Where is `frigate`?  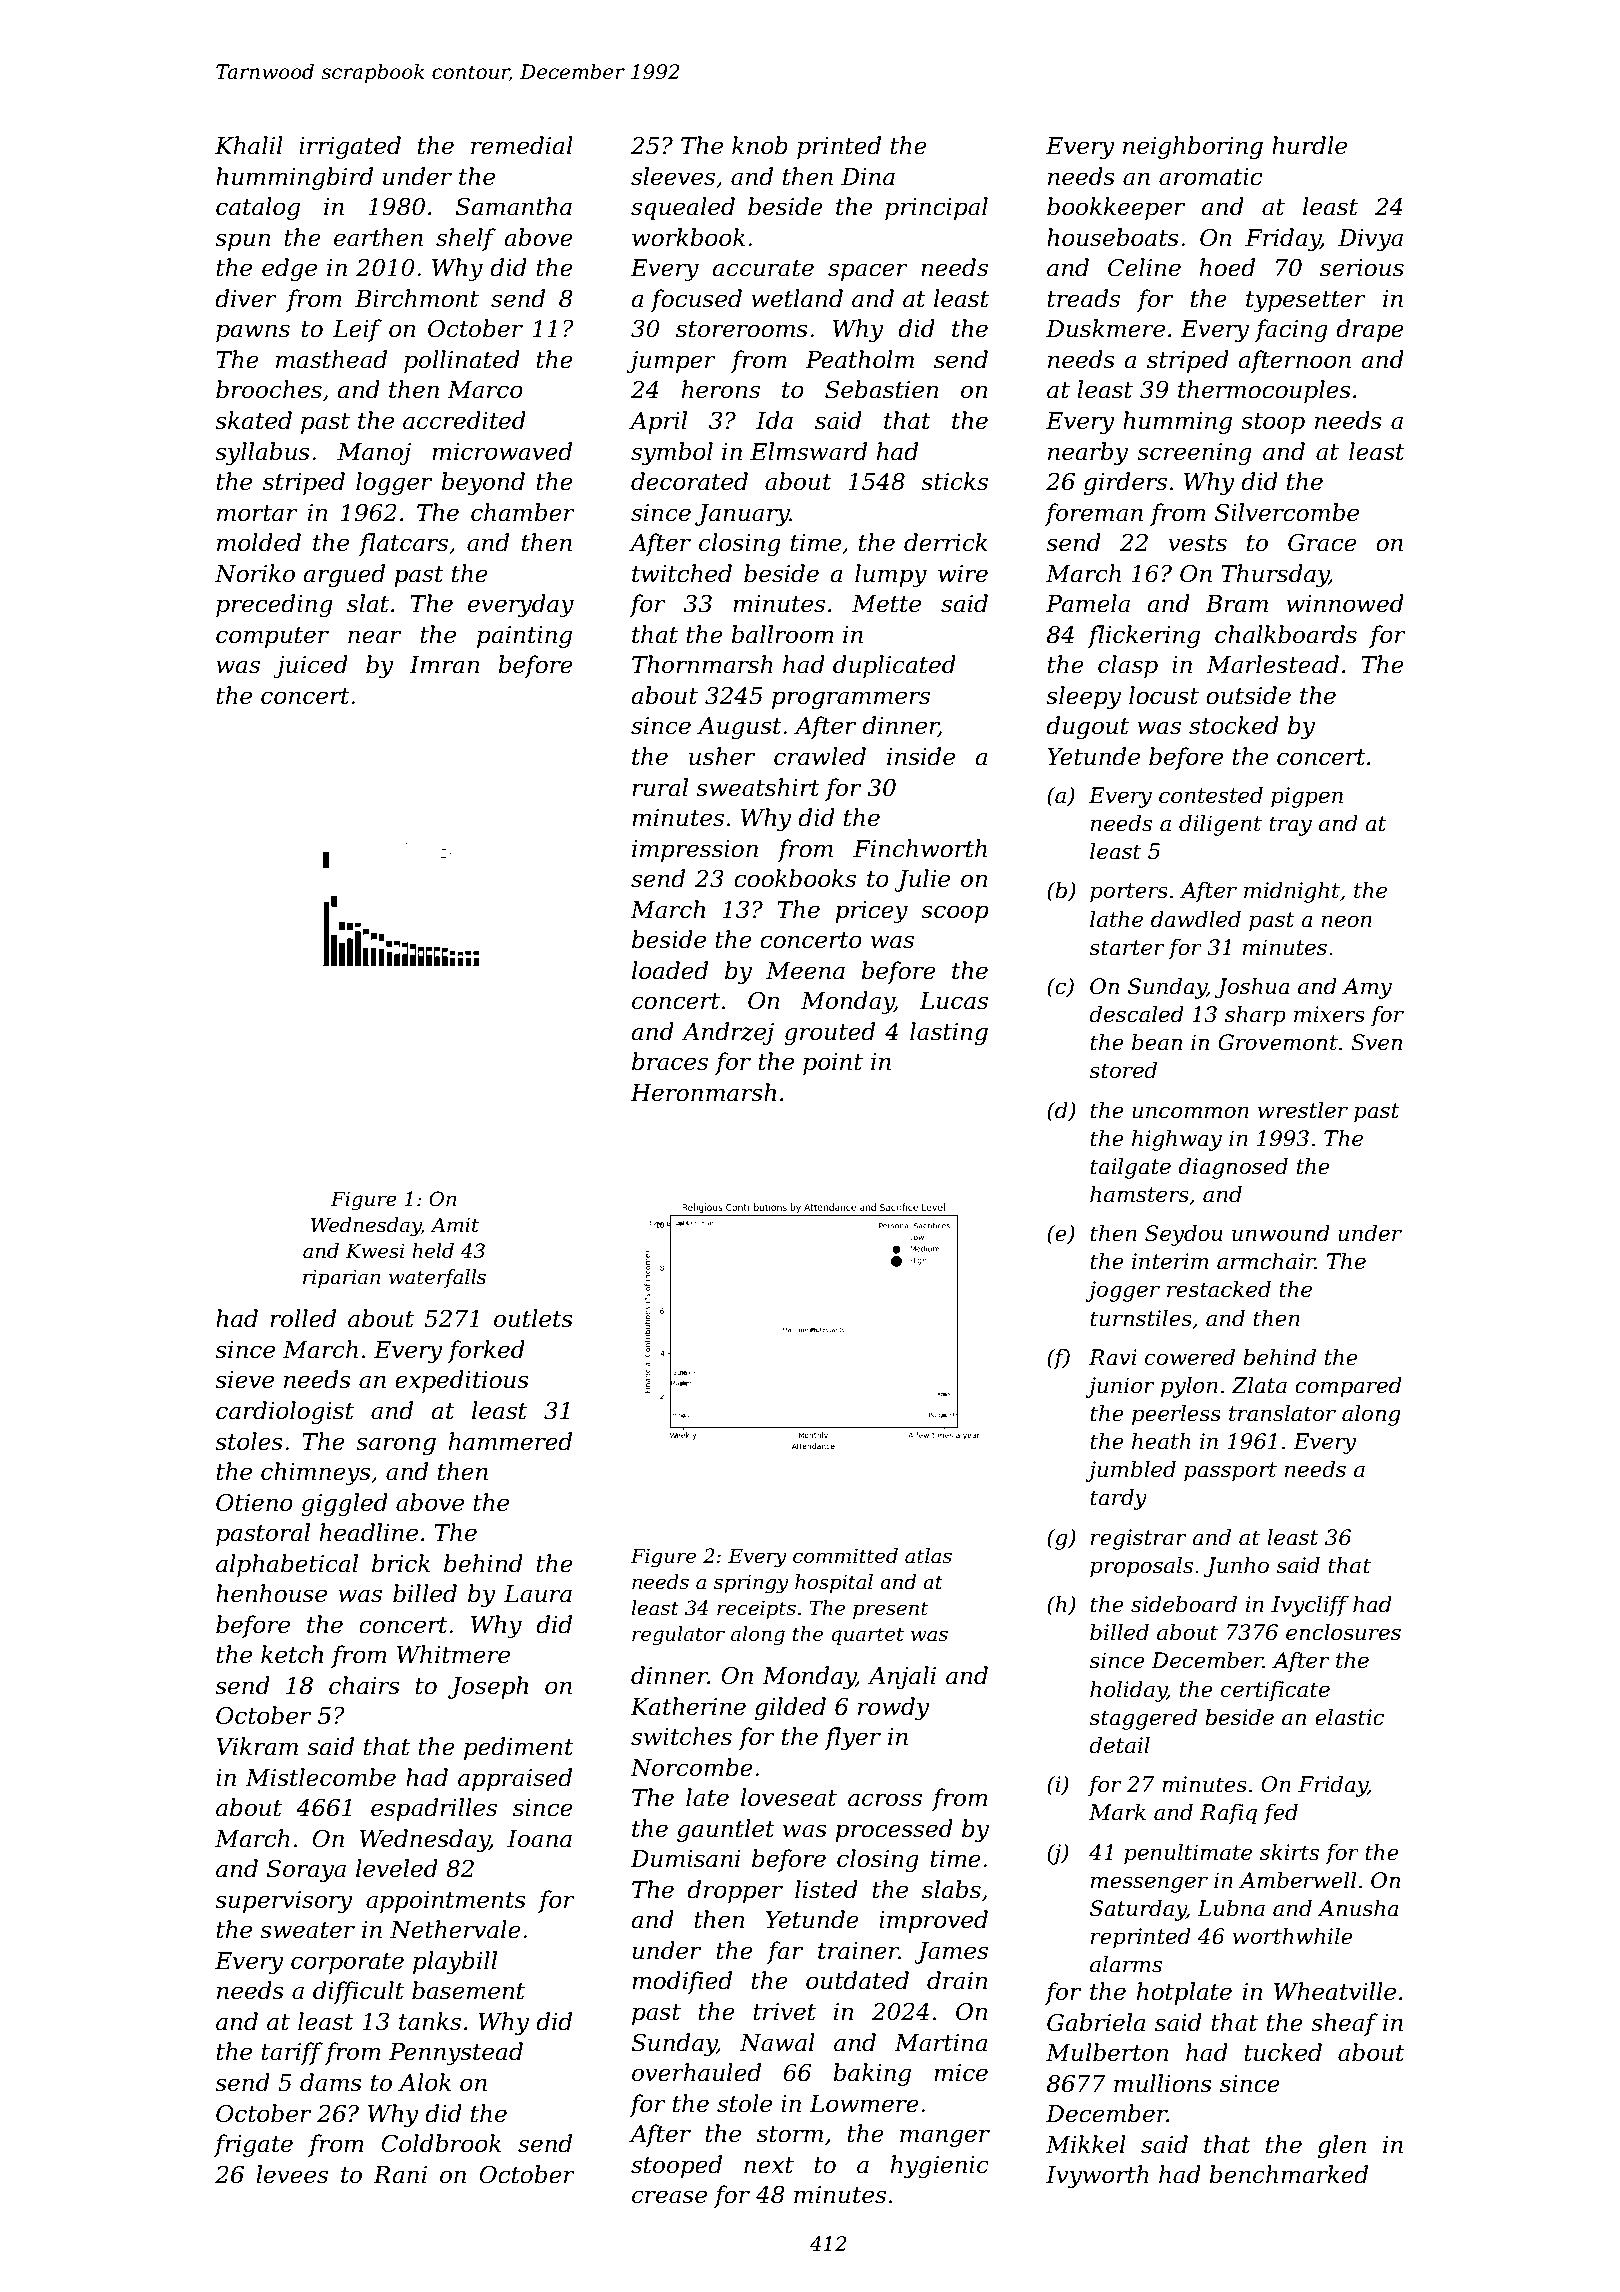 frigate is located at coordinates (253, 2145).
